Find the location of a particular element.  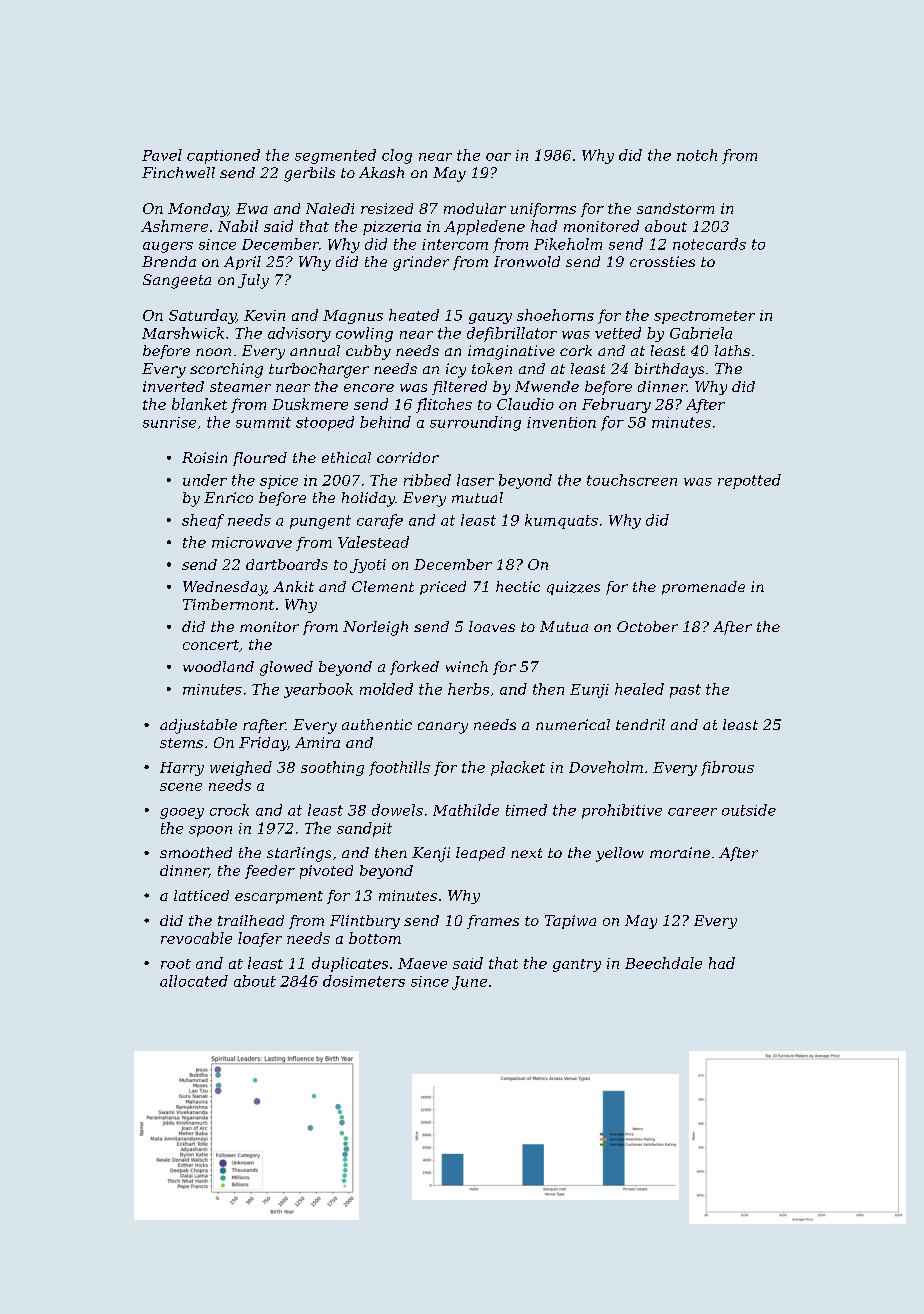

Pavel is located at coordinates (162, 155).
